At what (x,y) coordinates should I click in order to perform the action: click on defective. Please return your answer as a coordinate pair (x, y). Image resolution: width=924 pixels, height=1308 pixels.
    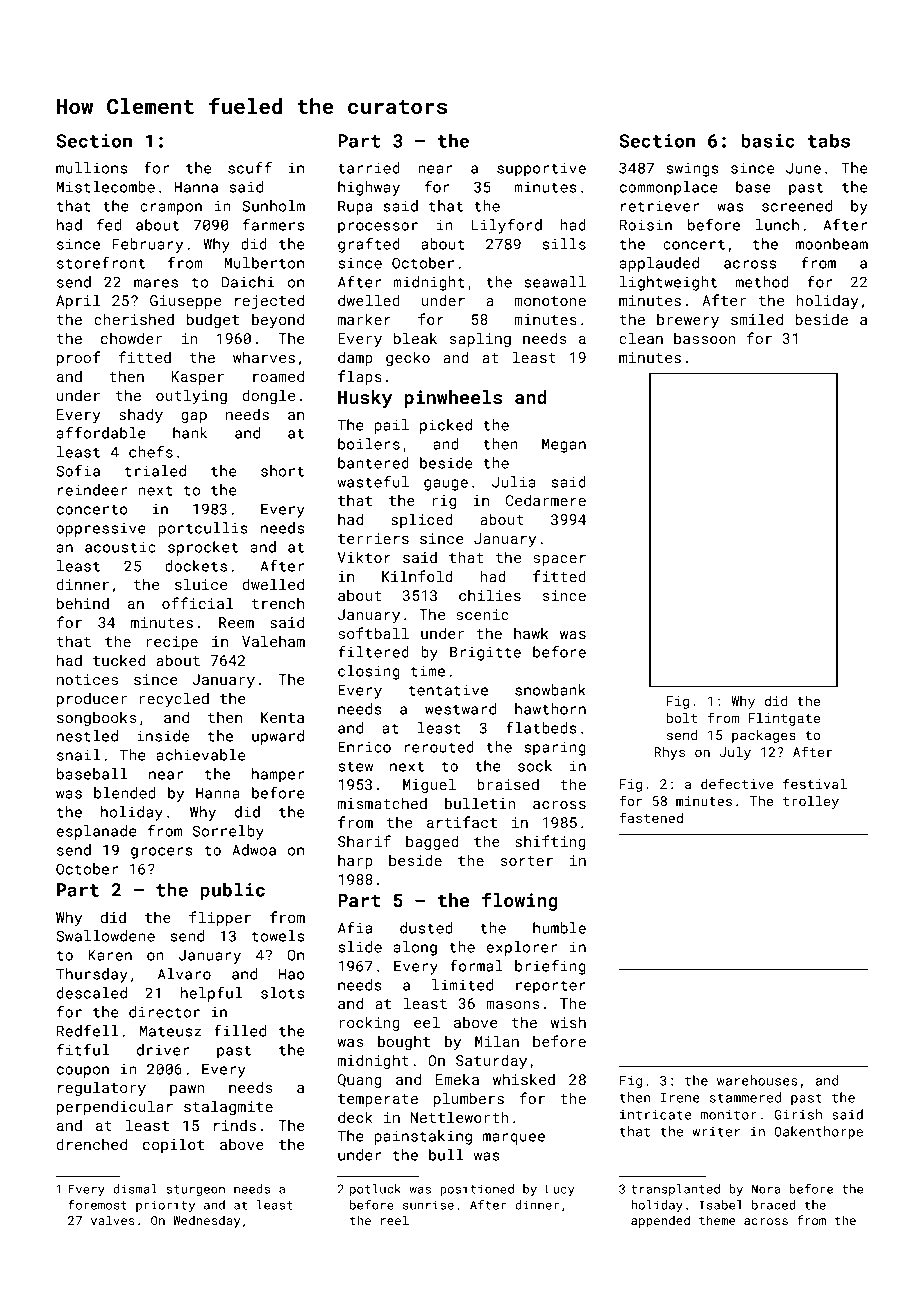
    Looking at the image, I should click on (737, 783).
